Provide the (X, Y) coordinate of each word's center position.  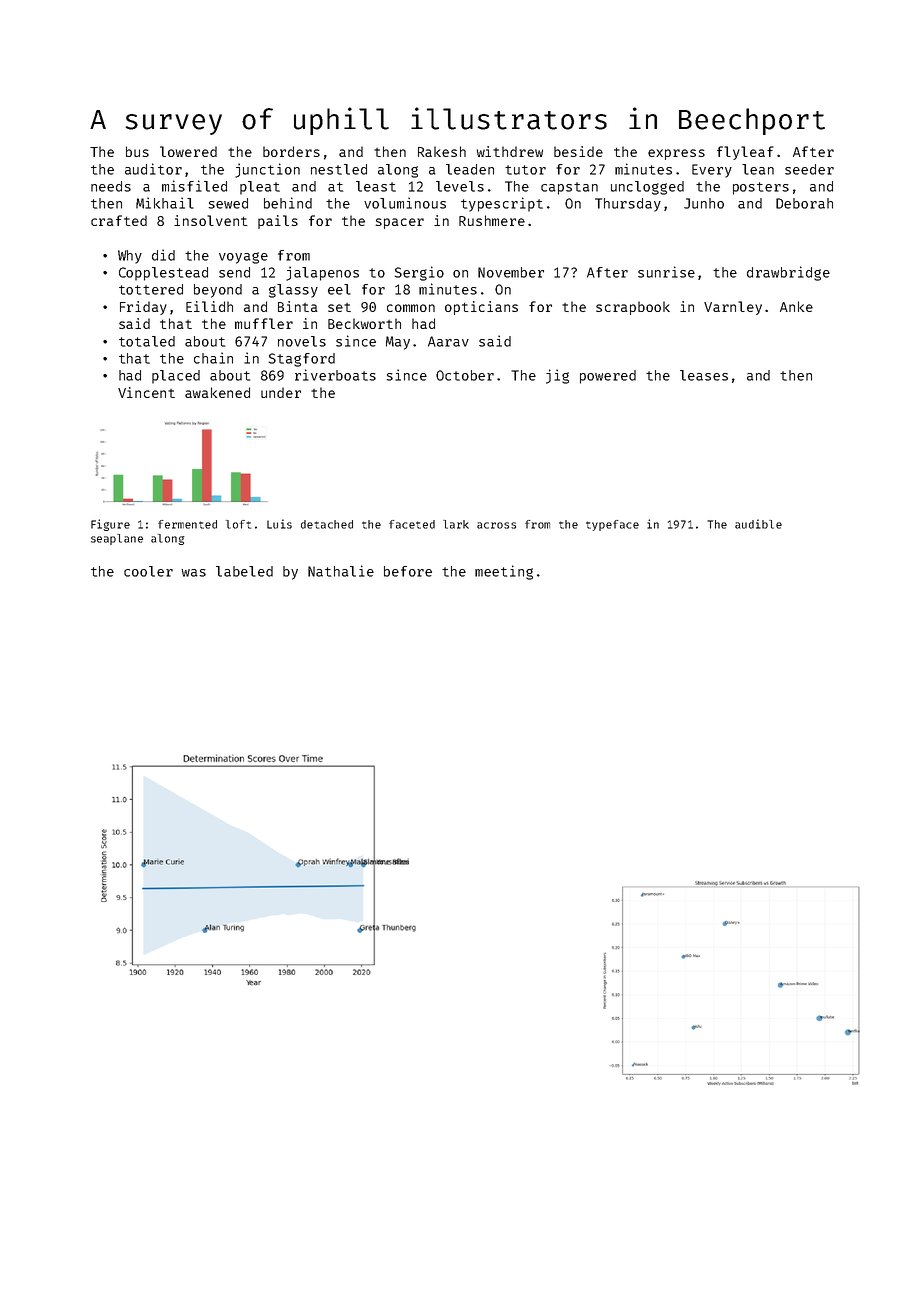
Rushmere (492, 220)
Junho (704, 203)
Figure (110, 525)
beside (578, 151)
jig (557, 376)
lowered (188, 151)
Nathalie (341, 571)
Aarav (448, 341)
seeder (809, 169)
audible (758, 524)
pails (278, 222)
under (281, 392)
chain (213, 358)
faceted (412, 524)
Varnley (733, 308)
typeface (612, 525)
